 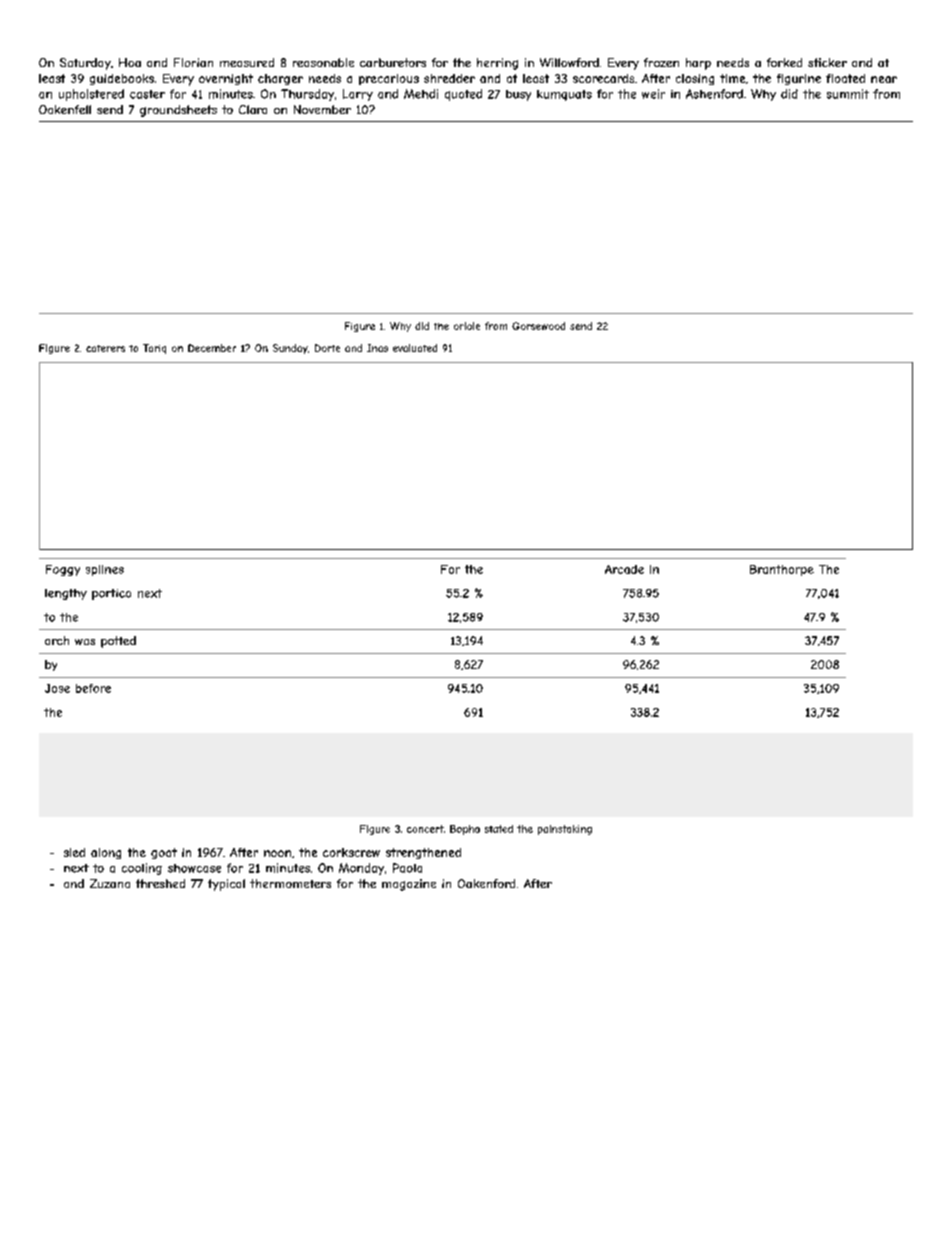 What do you see at coordinates (377, 348) in the screenshot?
I see `Inas` at bounding box center [377, 348].
